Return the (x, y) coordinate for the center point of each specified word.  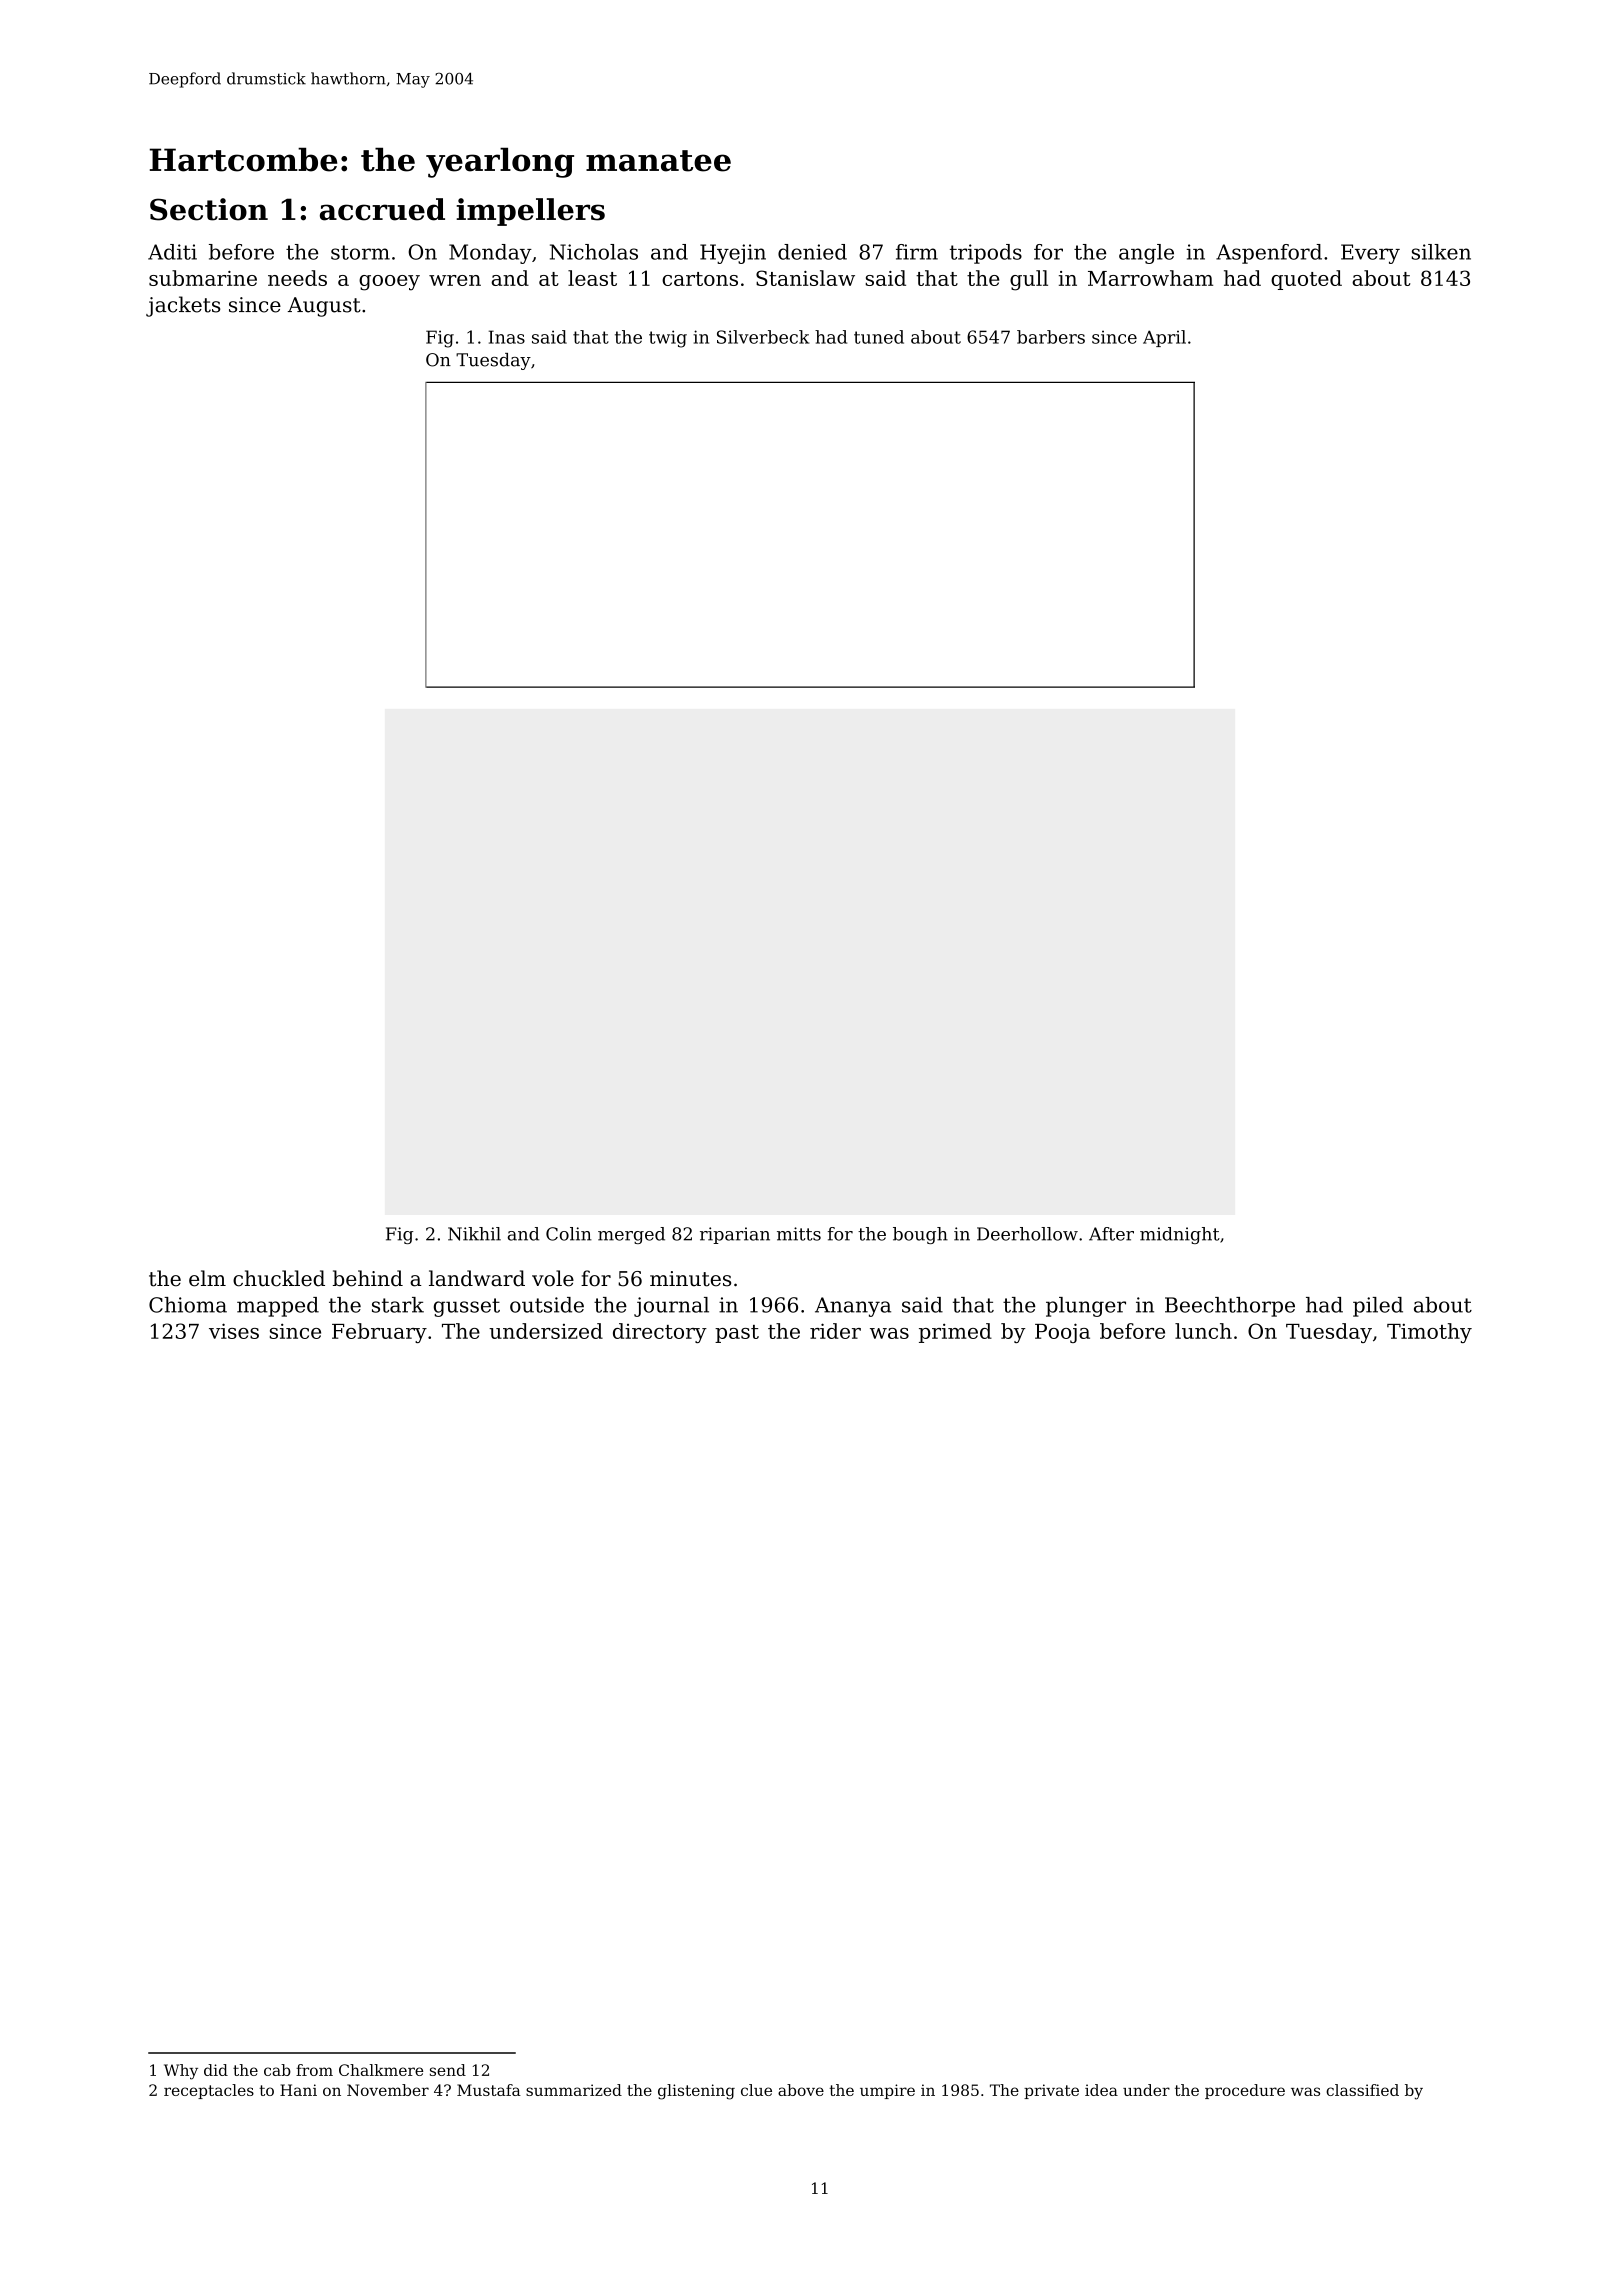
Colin (569, 1234)
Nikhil (474, 1234)
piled (1378, 1307)
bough (920, 1235)
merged (631, 1235)
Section (209, 209)
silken (1441, 252)
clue (756, 2090)
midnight (1180, 1235)
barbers (1051, 337)
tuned (879, 337)
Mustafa (489, 2090)
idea (1101, 2090)
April (1164, 338)
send (448, 2070)
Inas (507, 337)
